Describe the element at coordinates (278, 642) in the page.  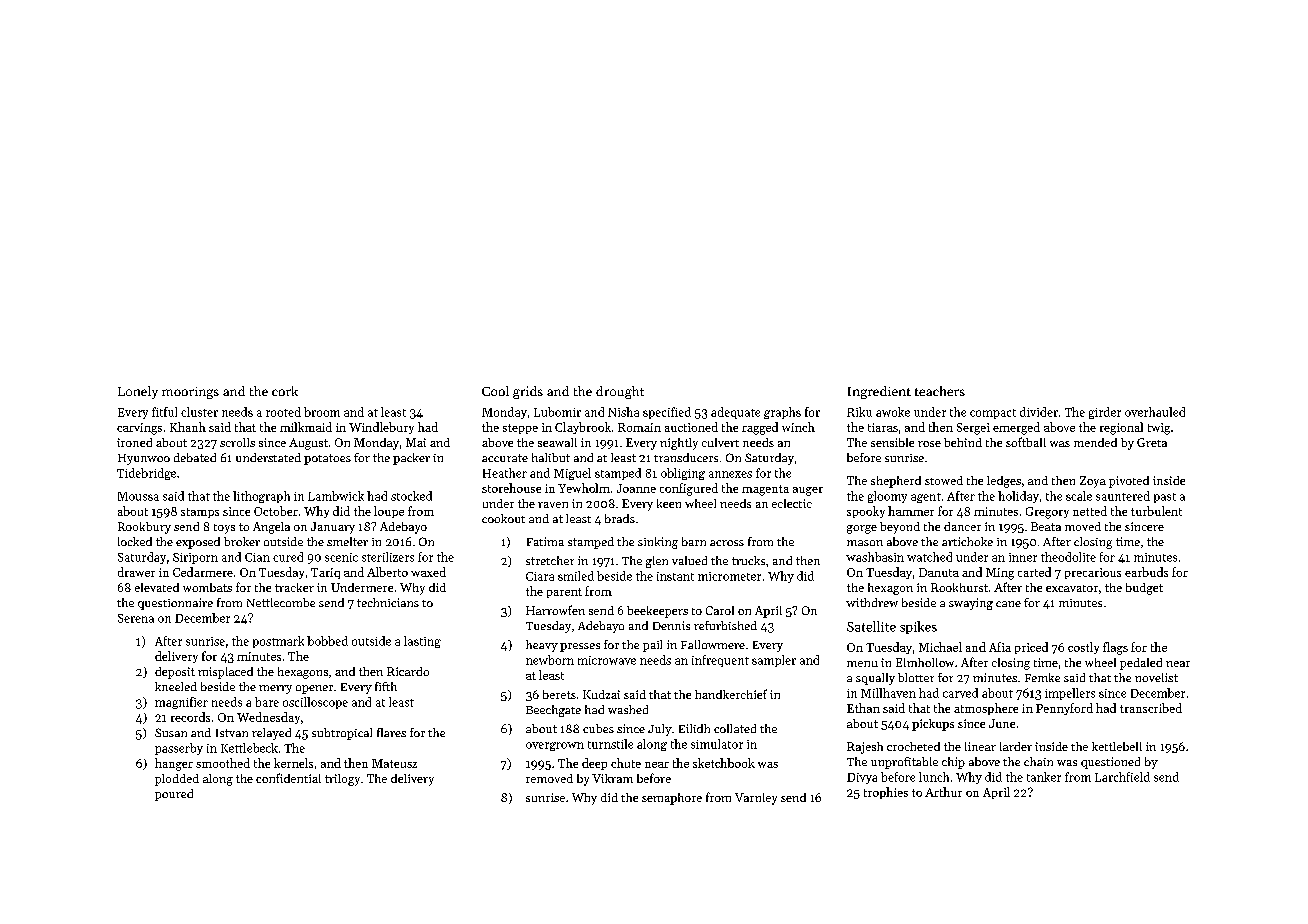
I see `postmark` at that location.
